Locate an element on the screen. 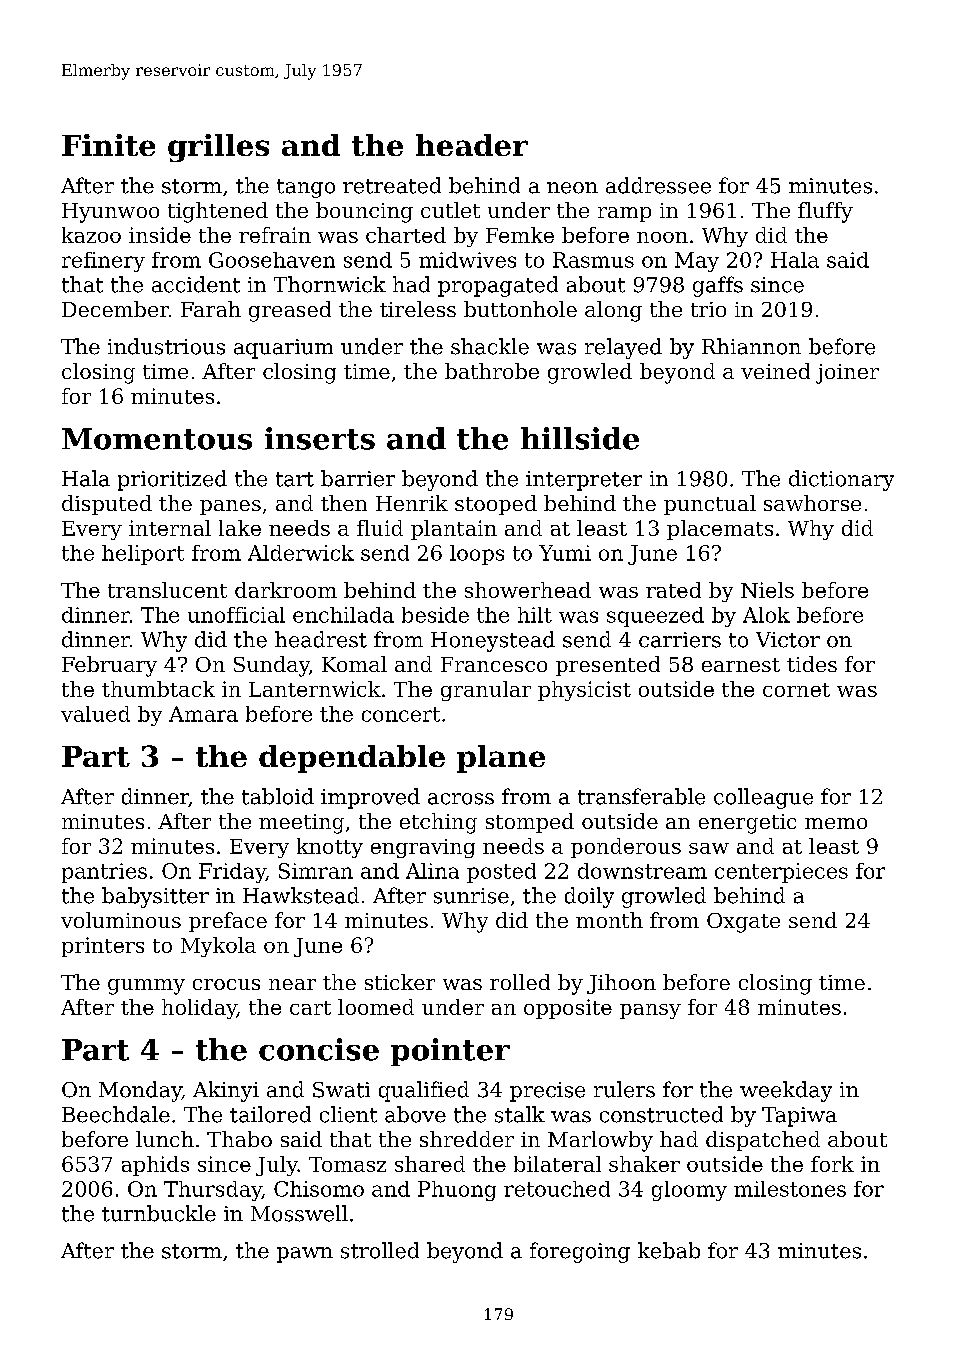 The height and width of the screenshot is (1372, 966). heliport is located at coordinates (143, 555).
